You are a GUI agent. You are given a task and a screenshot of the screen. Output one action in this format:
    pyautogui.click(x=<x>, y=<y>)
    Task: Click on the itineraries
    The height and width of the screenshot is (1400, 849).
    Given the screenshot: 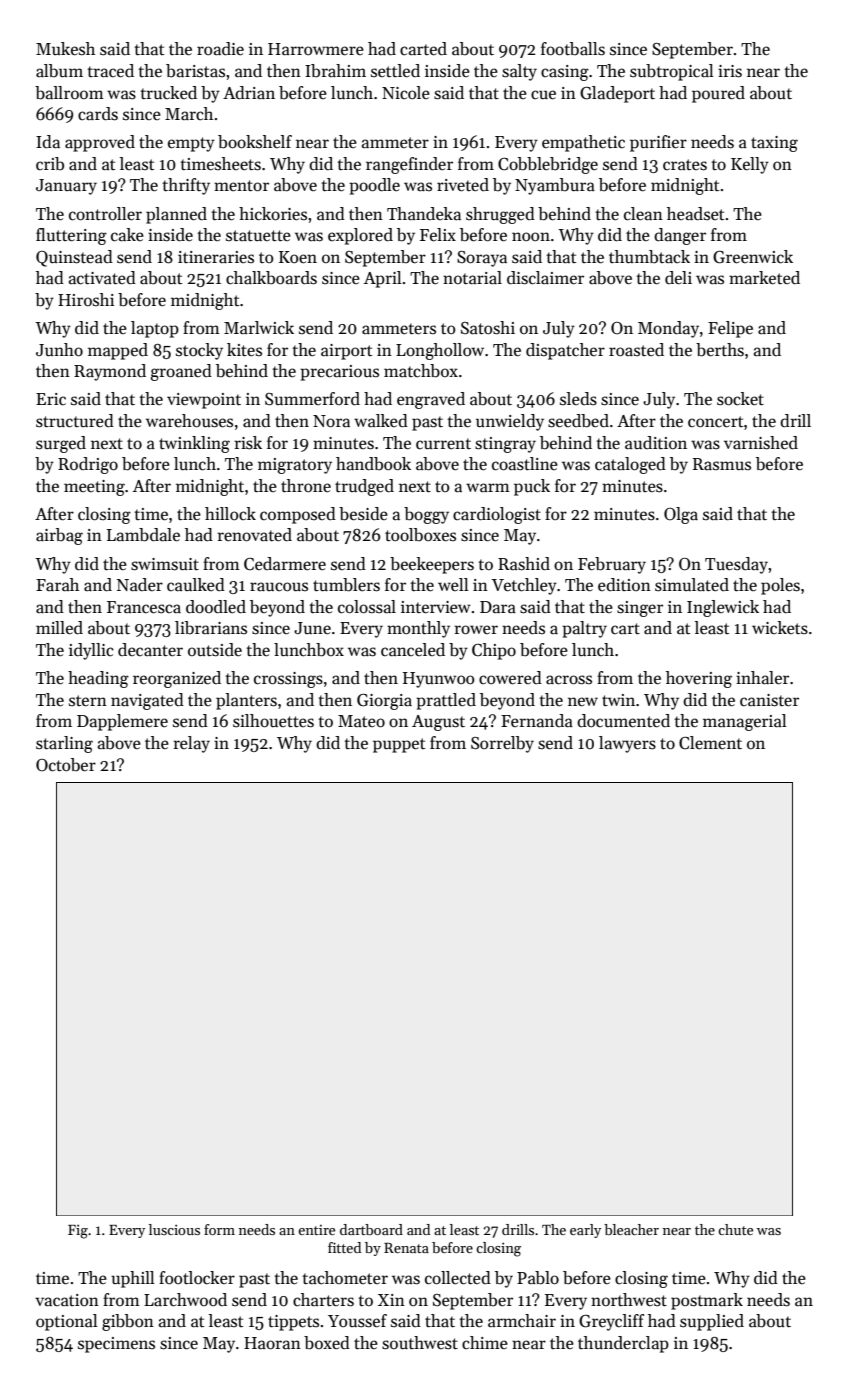 What is the action you would take?
    pyautogui.click(x=216, y=257)
